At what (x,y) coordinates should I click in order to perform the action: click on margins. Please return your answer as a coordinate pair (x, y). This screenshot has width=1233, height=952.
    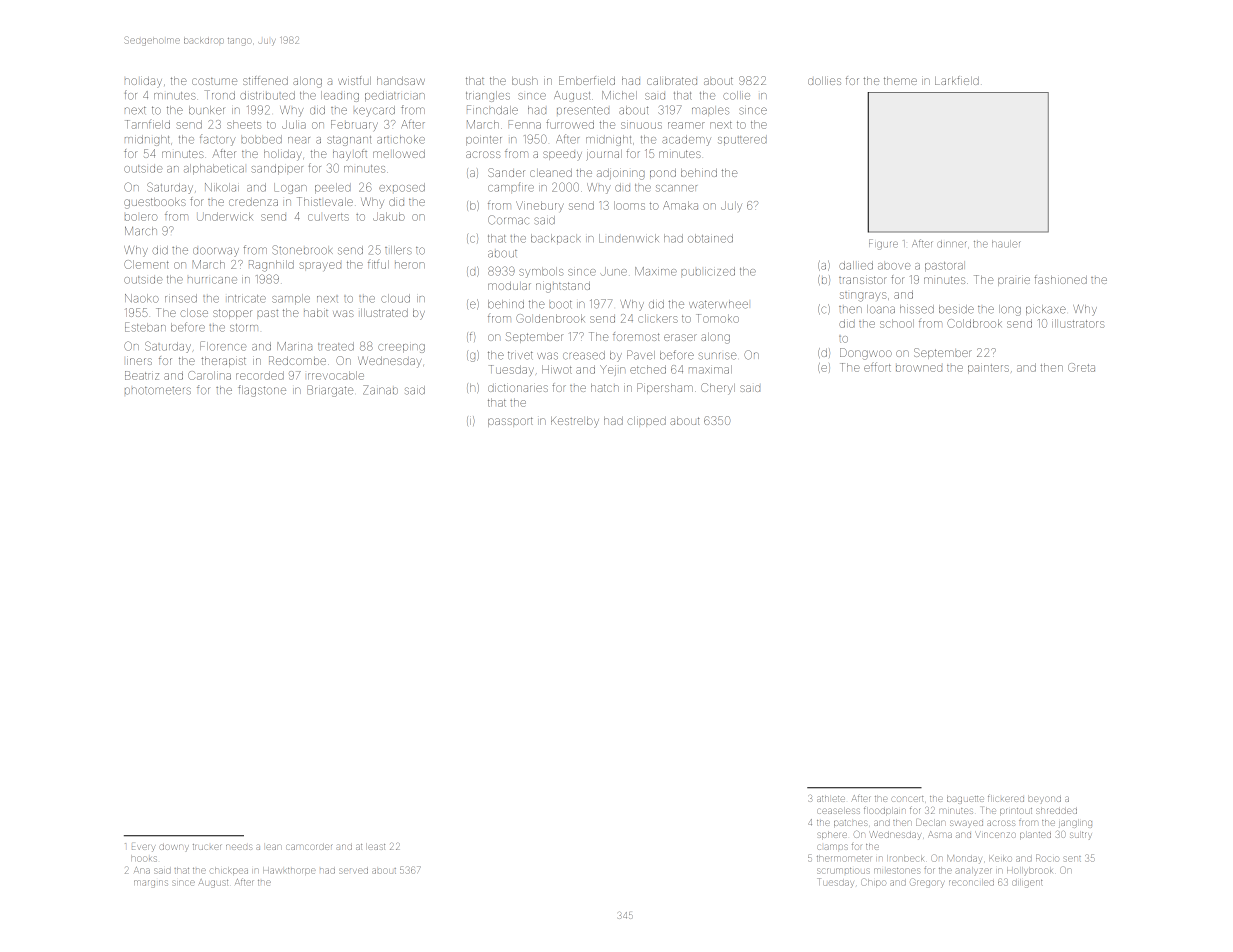
    Looking at the image, I should click on (151, 883).
